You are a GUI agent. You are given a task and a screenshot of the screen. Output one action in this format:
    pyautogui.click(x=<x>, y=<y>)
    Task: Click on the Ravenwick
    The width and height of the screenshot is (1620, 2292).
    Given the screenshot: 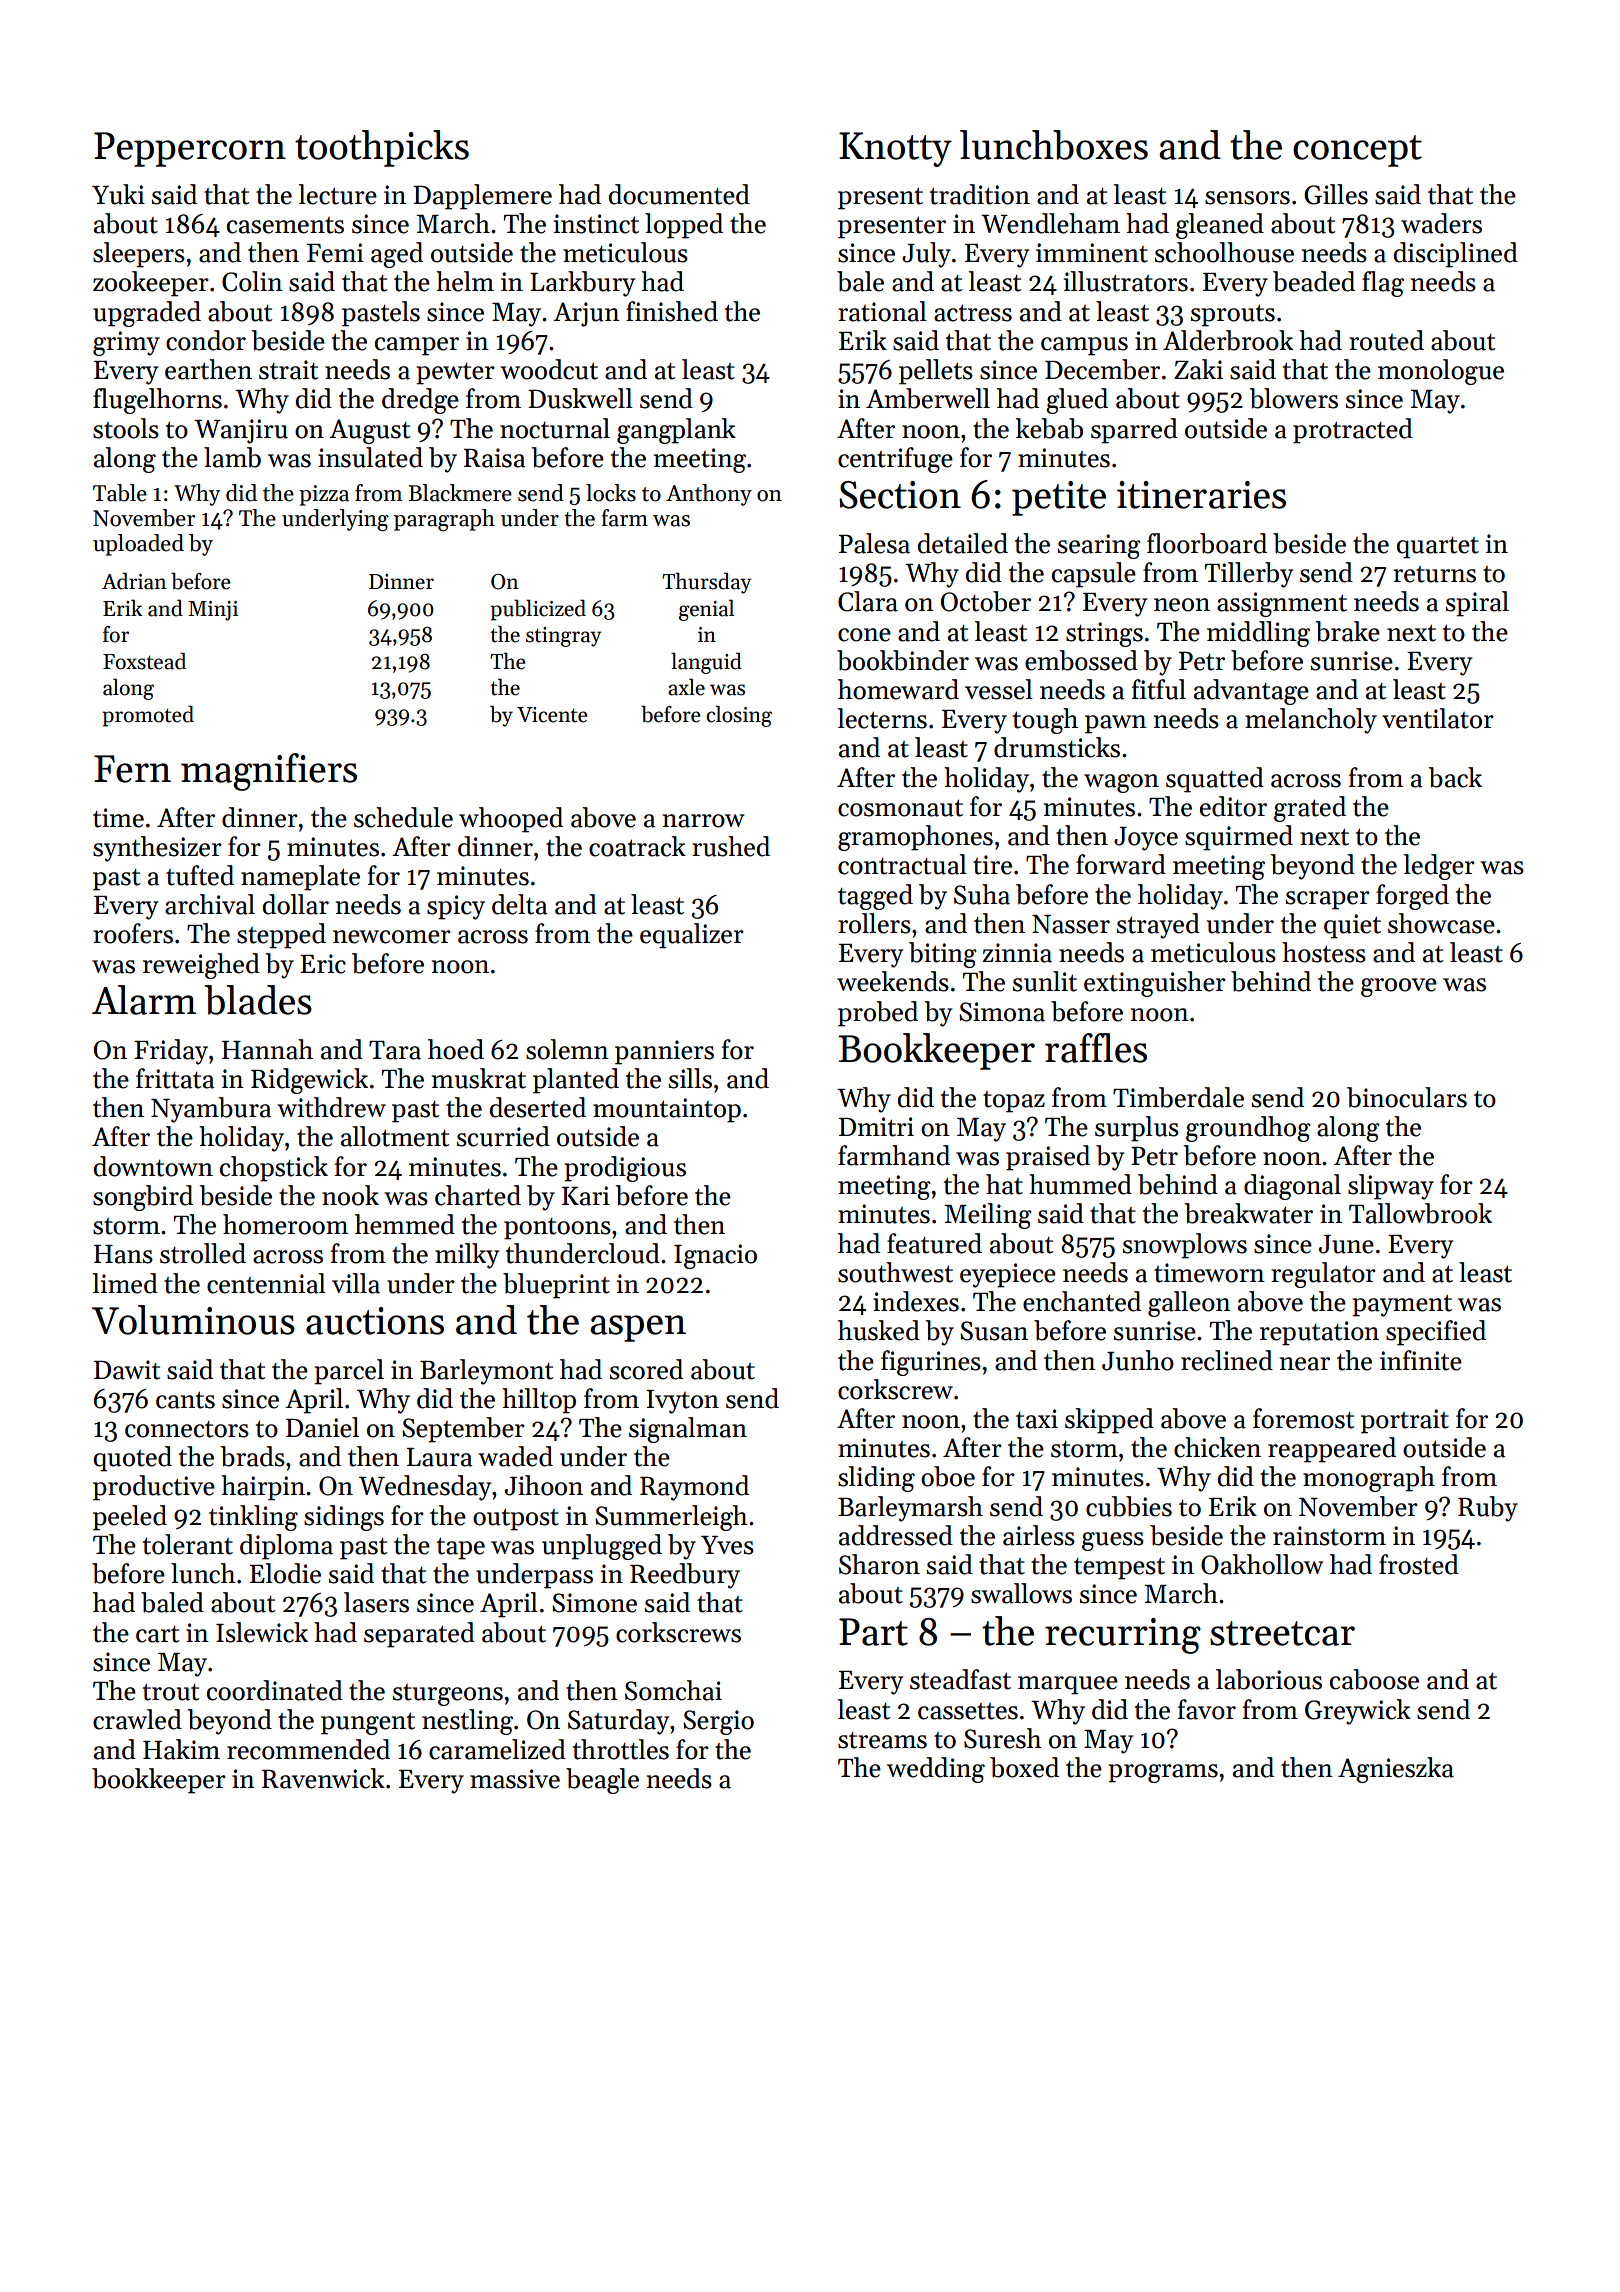 What is the action you would take?
    pyautogui.click(x=323, y=1778)
